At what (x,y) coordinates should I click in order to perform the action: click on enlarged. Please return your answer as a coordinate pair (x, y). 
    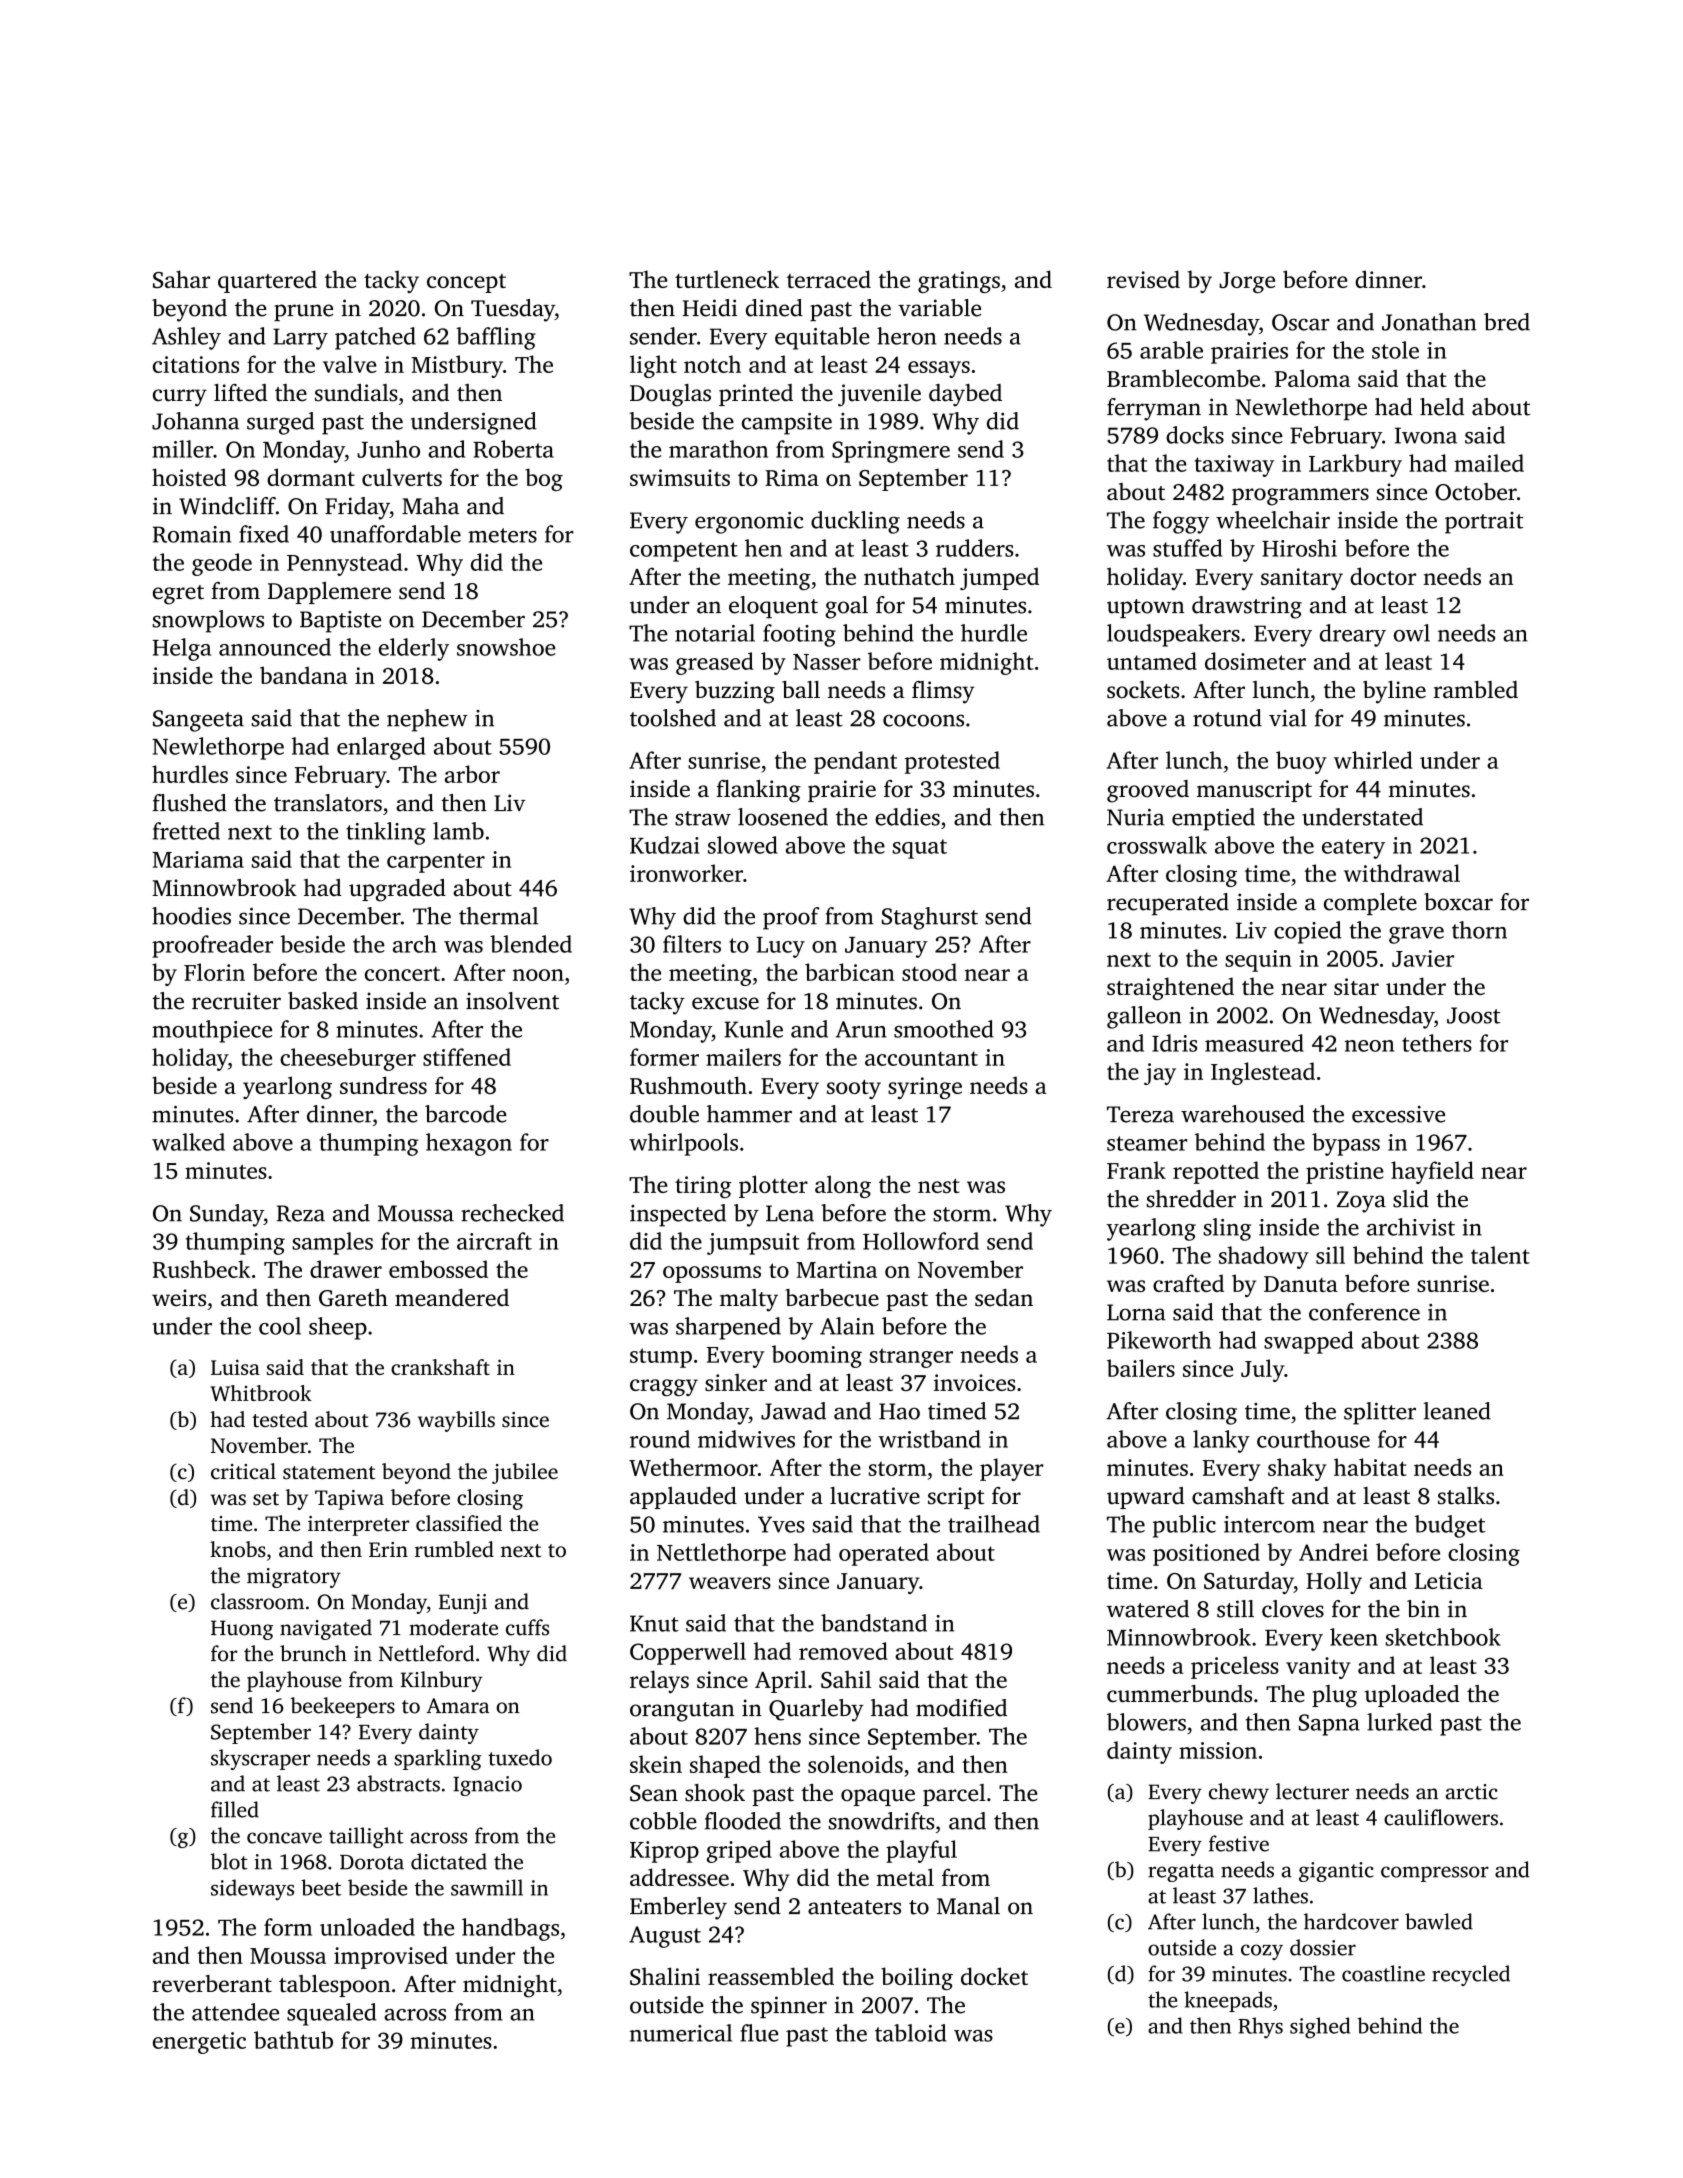
    Looking at the image, I should click on (381, 748).
